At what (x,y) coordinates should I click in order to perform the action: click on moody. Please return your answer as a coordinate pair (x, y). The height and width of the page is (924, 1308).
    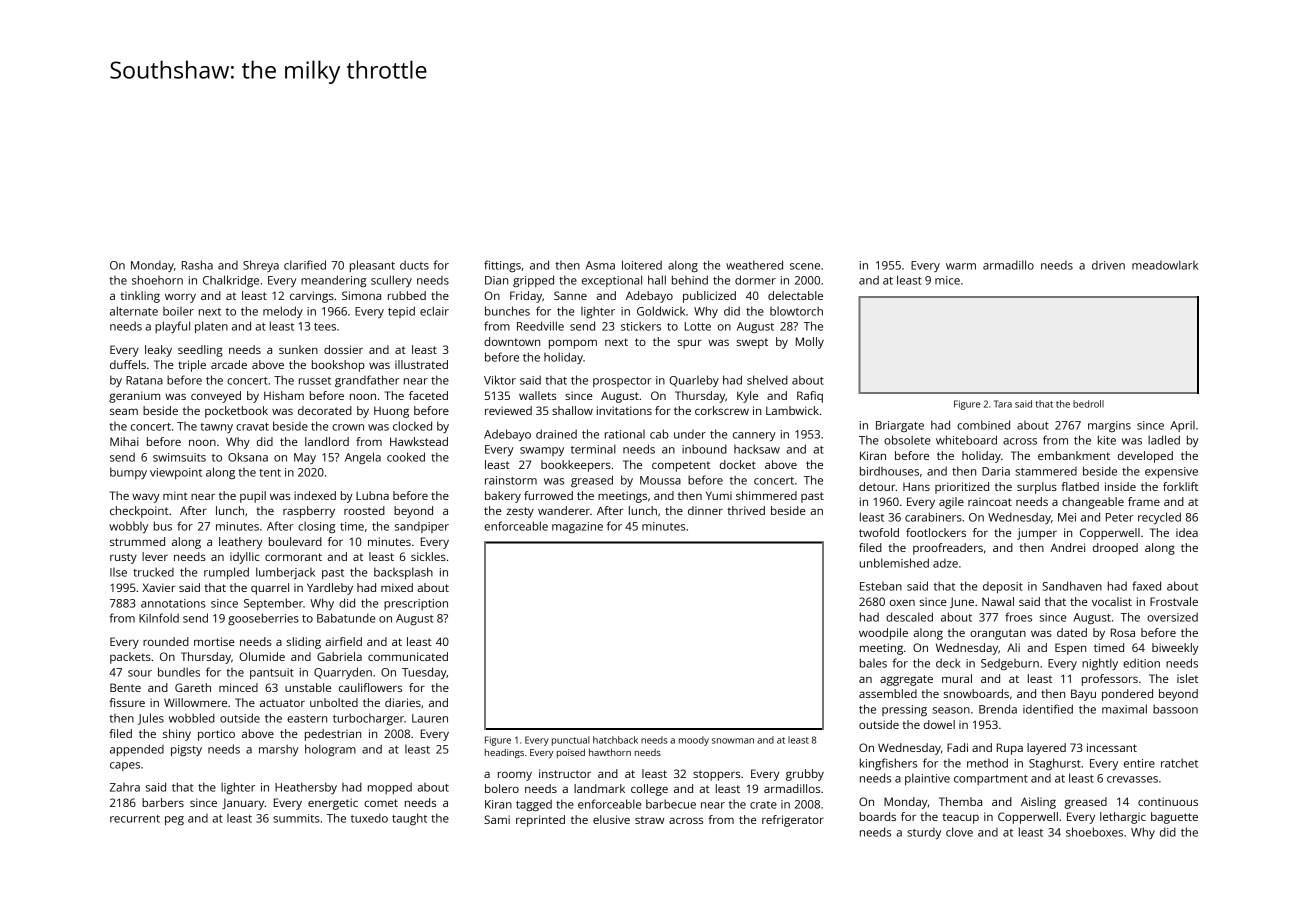
    Looking at the image, I should click on (694, 741).
